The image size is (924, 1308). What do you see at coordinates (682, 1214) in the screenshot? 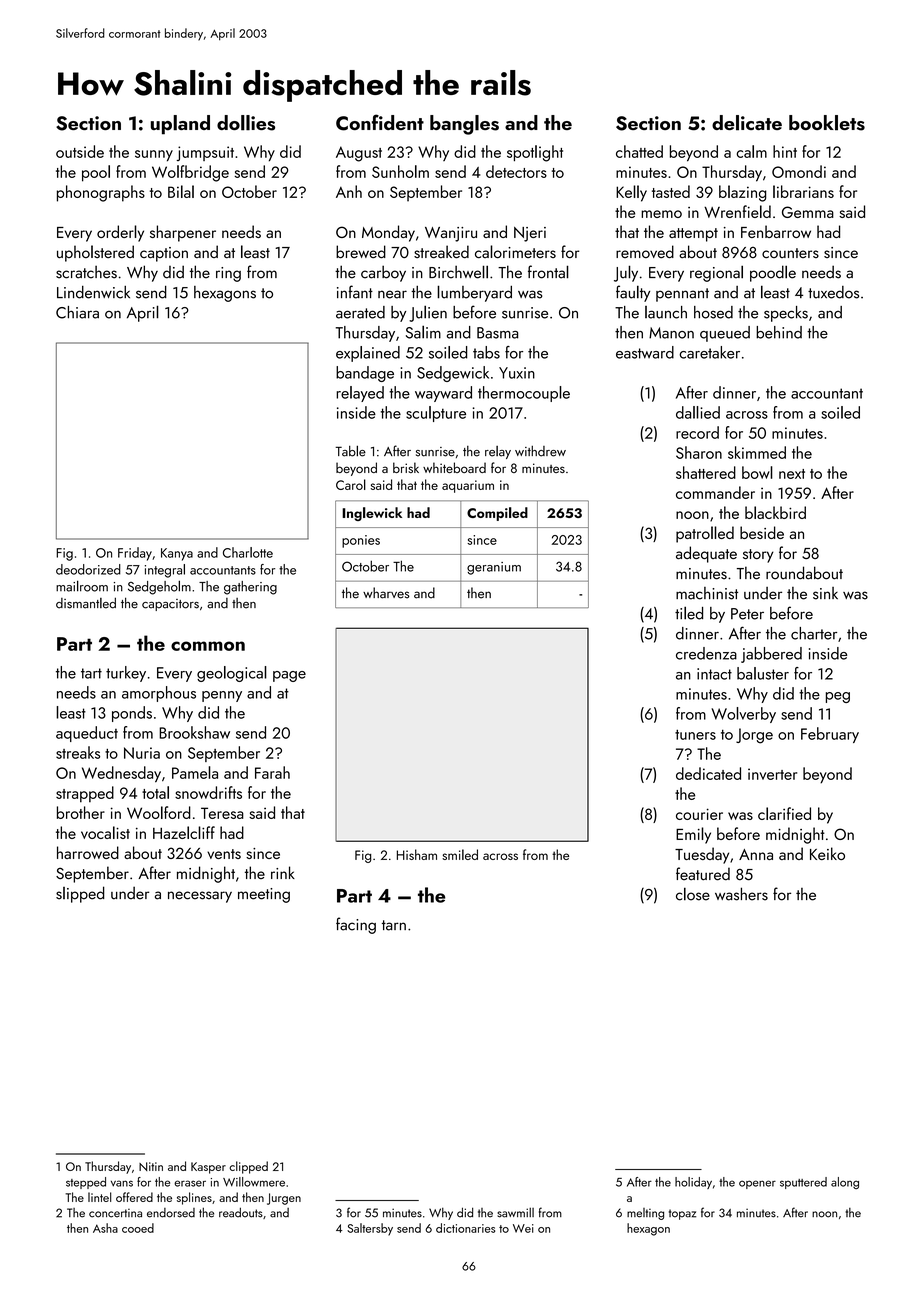
I see `topaz` at bounding box center [682, 1214].
